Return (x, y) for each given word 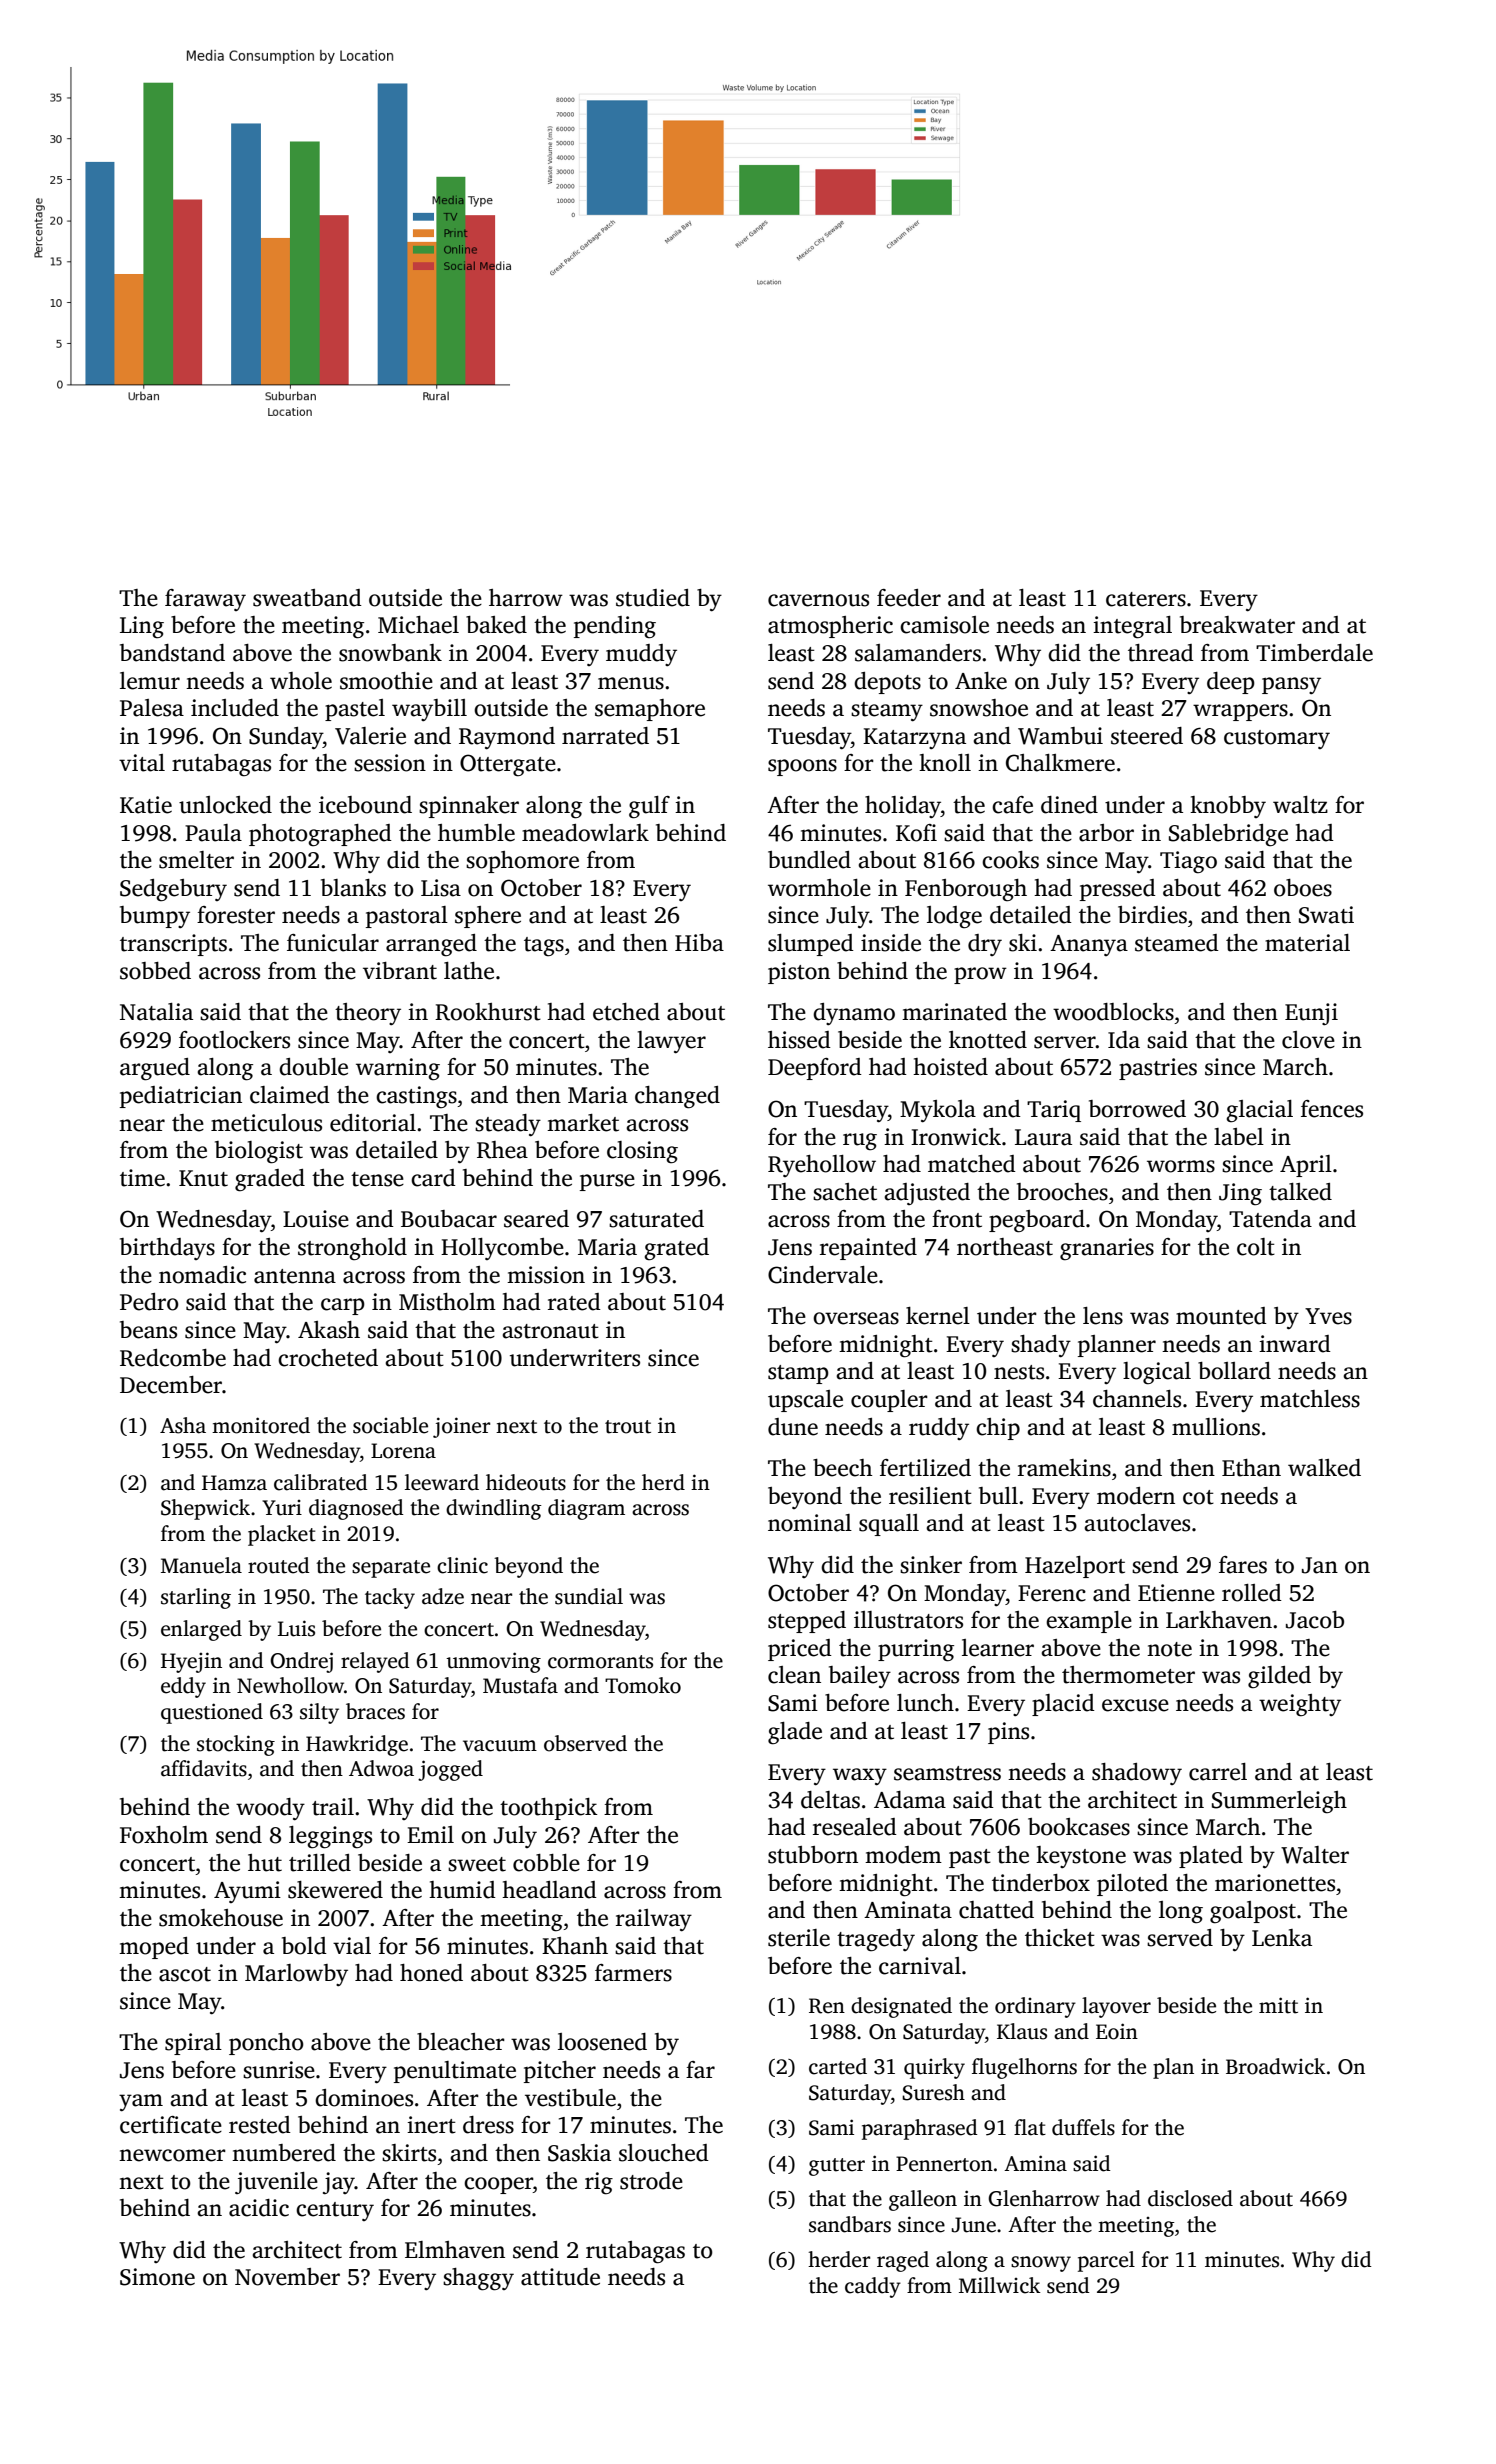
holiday (903, 807)
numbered (284, 2153)
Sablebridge (1228, 835)
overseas (856, 1318)
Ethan (1251, 1468)
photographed (320, 835)
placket (282, 1535)
